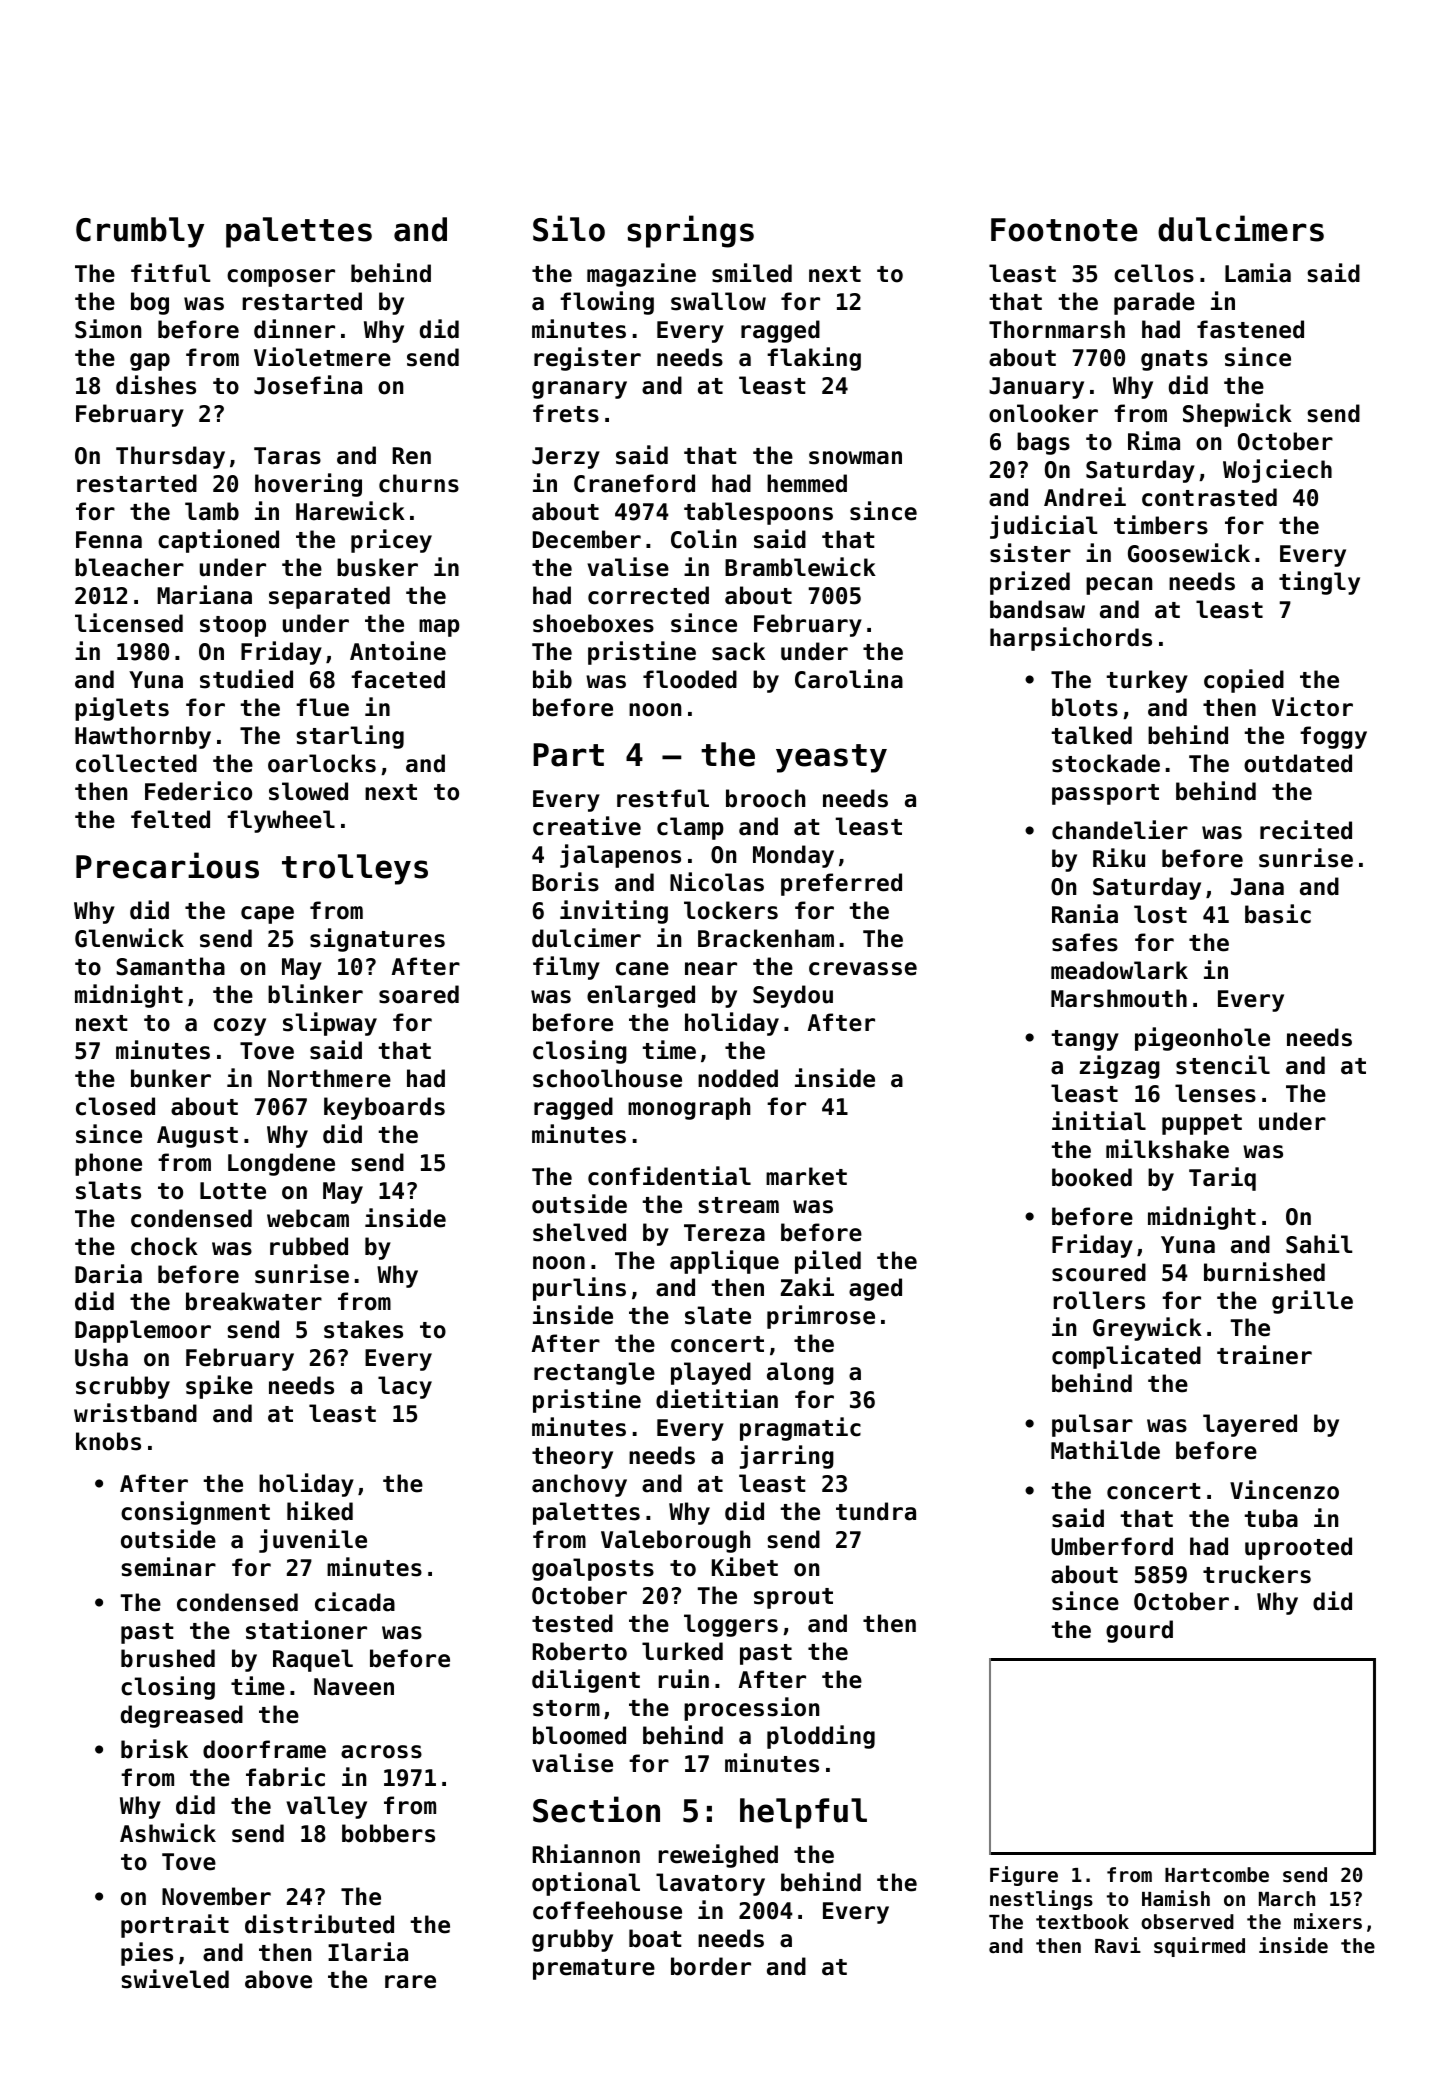 The image size is (1450, 2100). What do you see at coordinates (1105, 1450) in the screenshot?
I see `Mathilde` at bounding box center [1105, 1450].
